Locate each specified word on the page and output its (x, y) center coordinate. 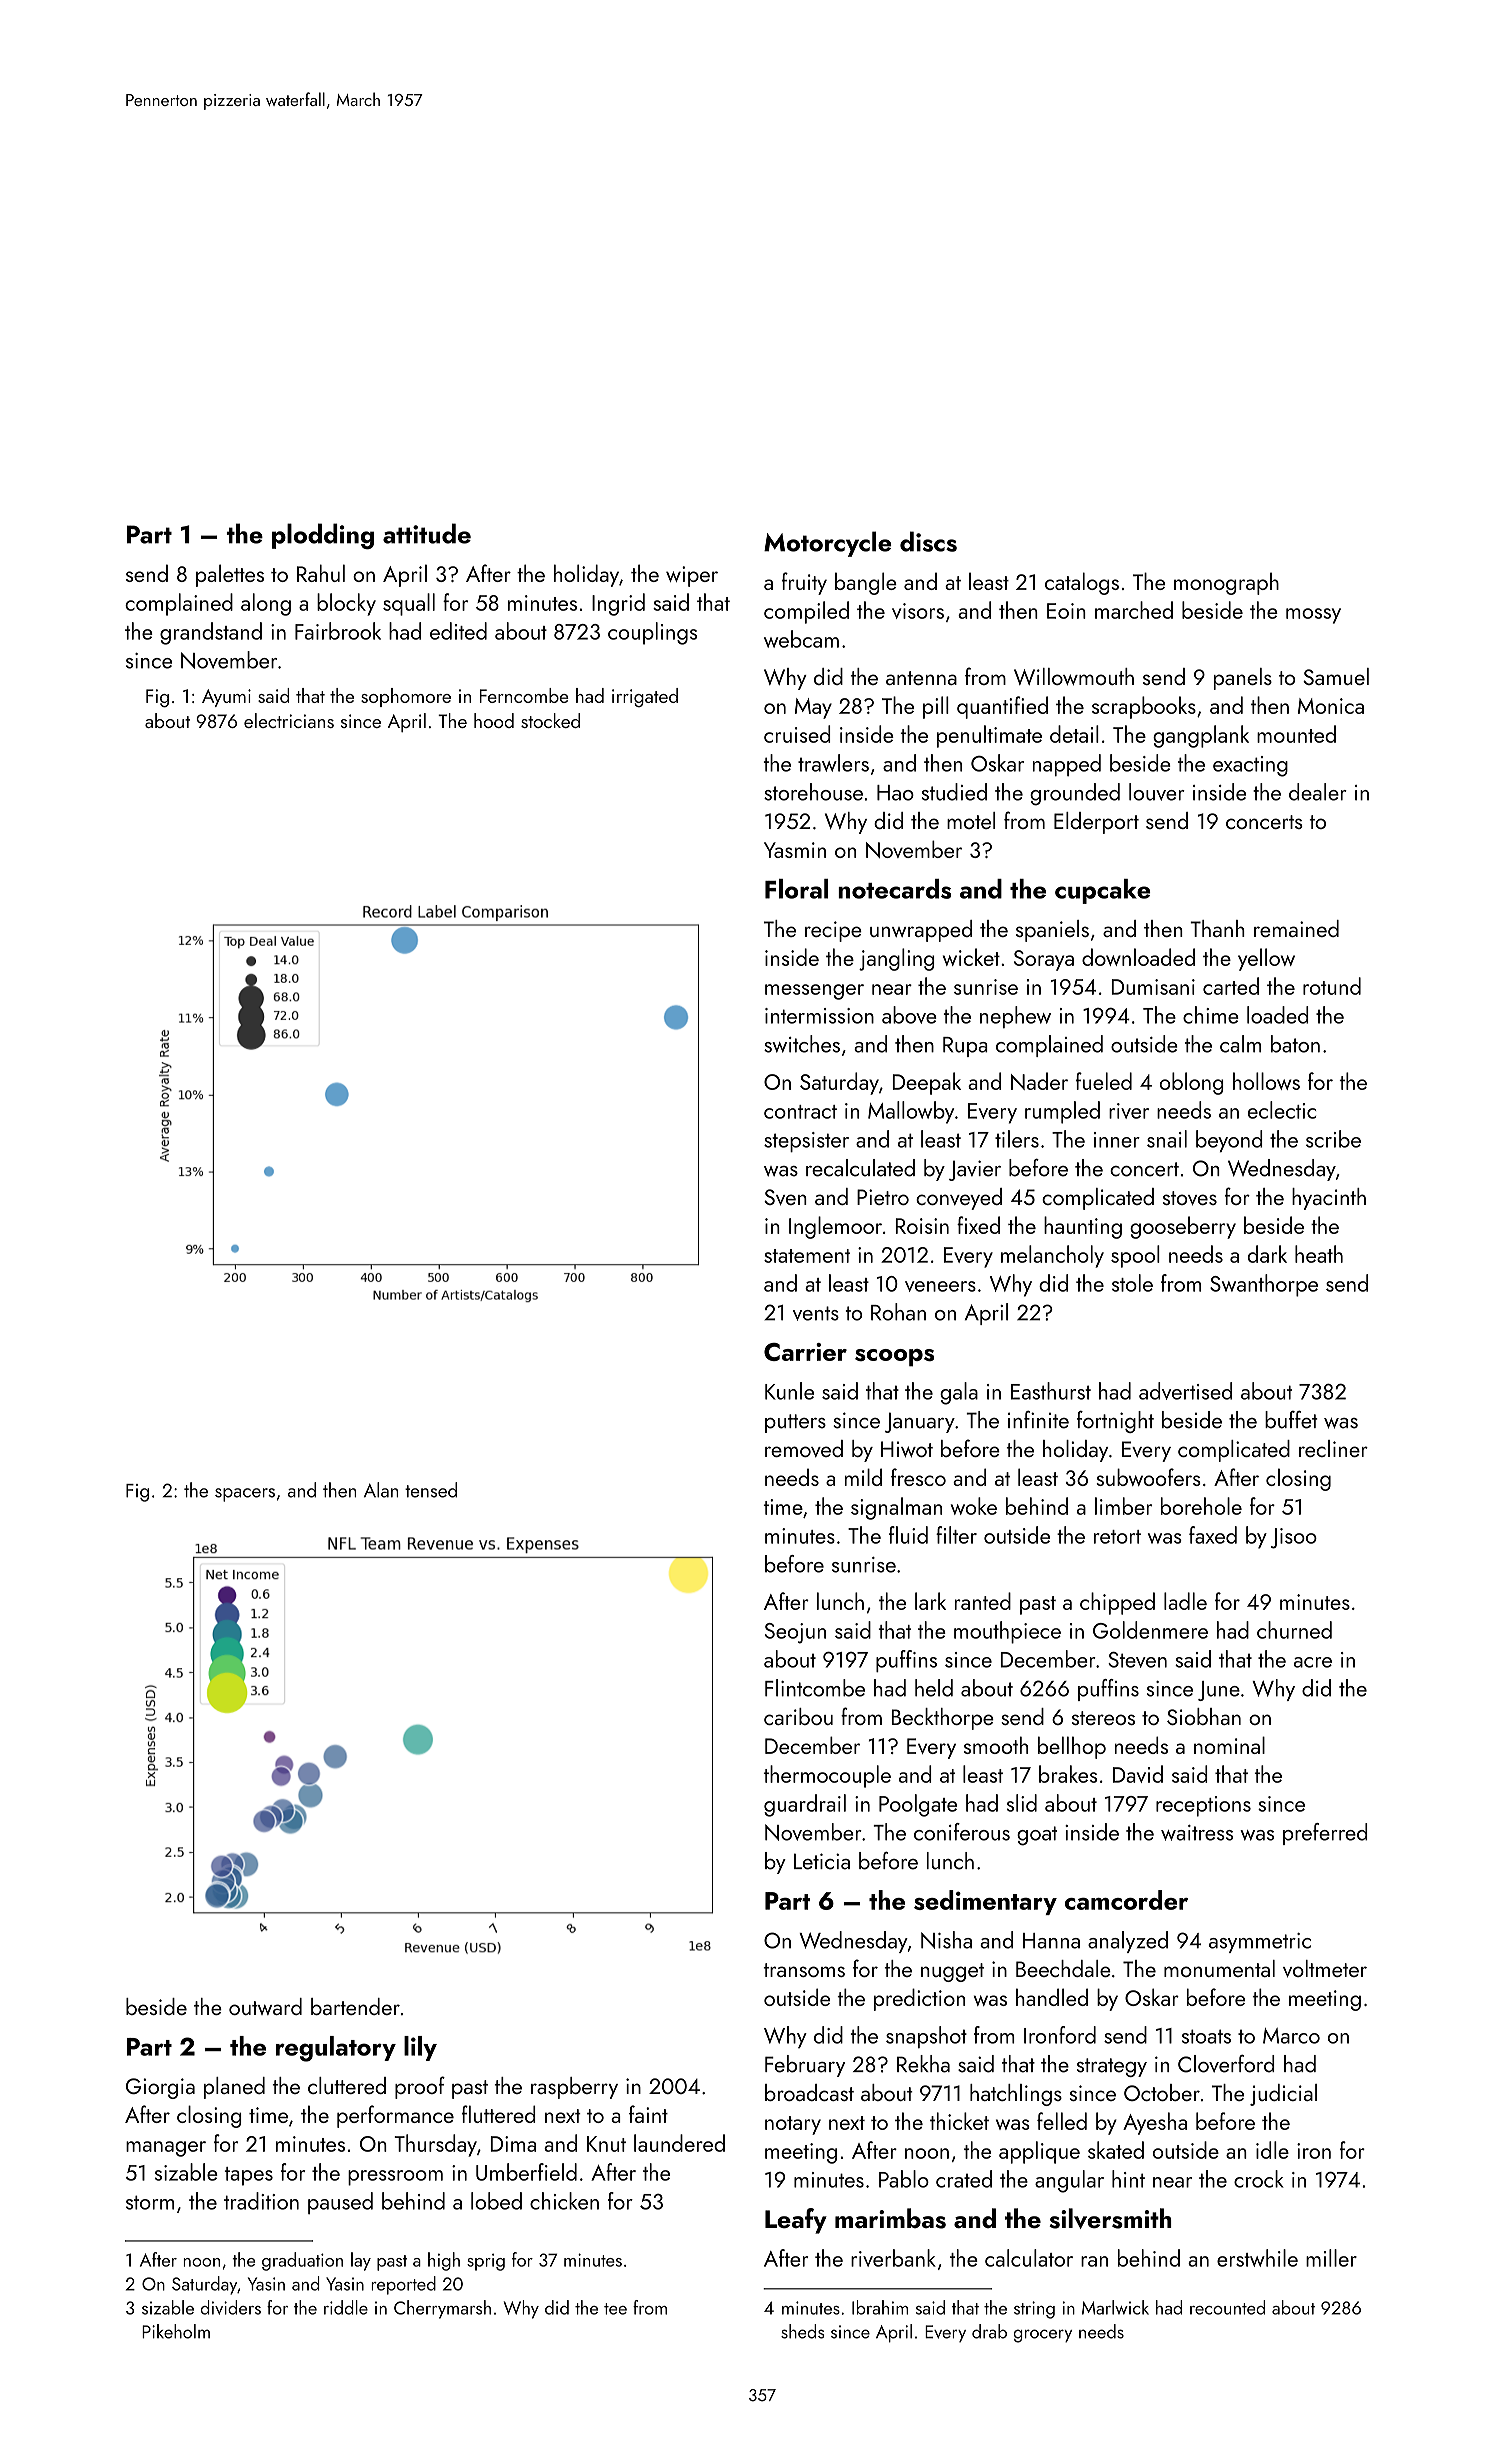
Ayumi (226, 698)
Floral (796, 889)
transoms (804, 1970)
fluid (908, 1535)
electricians (289, 720)
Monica (1331, 706)
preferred (1325, 1834)
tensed (431, 1490)
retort (1117, 1537)
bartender (355, 2006)
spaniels (1052, 931)
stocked (550, 720)
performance (395, 2116)
